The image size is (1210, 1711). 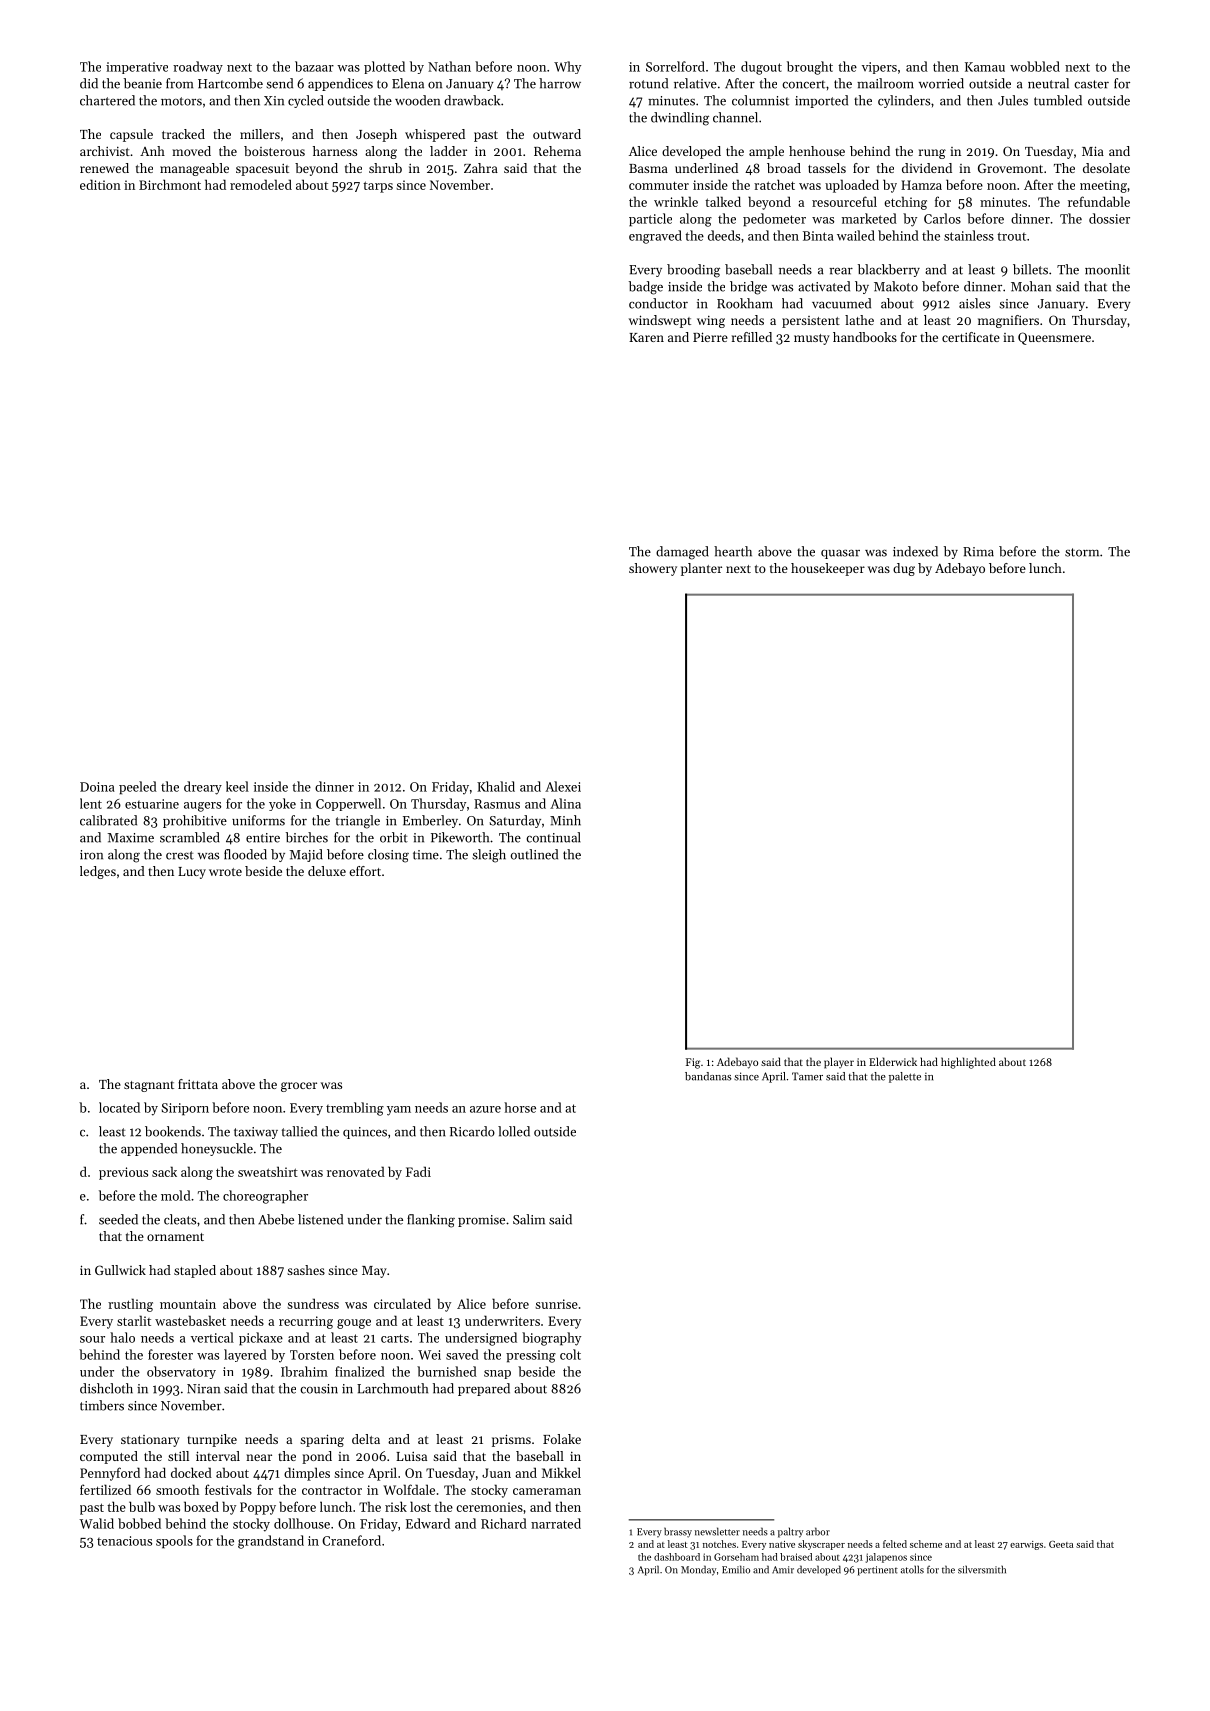 What do you see at coordinates (982, 1569) in the document?
I see `silversmith` at bounding box center [982, 1569].
